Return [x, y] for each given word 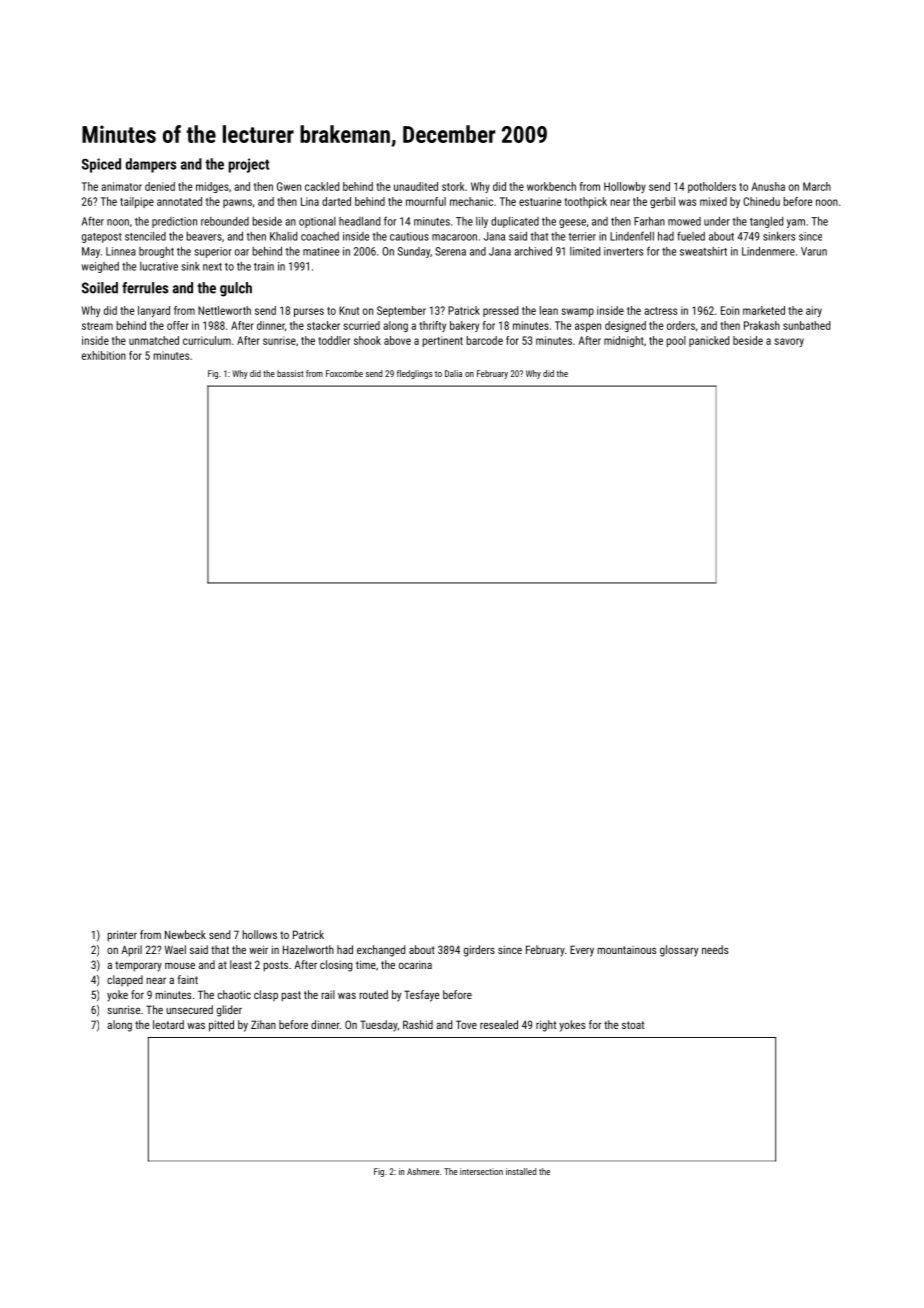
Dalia [453, 373]
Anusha [768, 186]
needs [715, 949]
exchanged [381, 951]
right [546, 1026]
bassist [290, 373]
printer [122, 936]
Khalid [283, 236]
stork [453, 186]
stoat [633, 1025]
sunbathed [806, 325]
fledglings [415, 374]
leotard [168, 1024]
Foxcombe [344, 373]
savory [789, 342]
